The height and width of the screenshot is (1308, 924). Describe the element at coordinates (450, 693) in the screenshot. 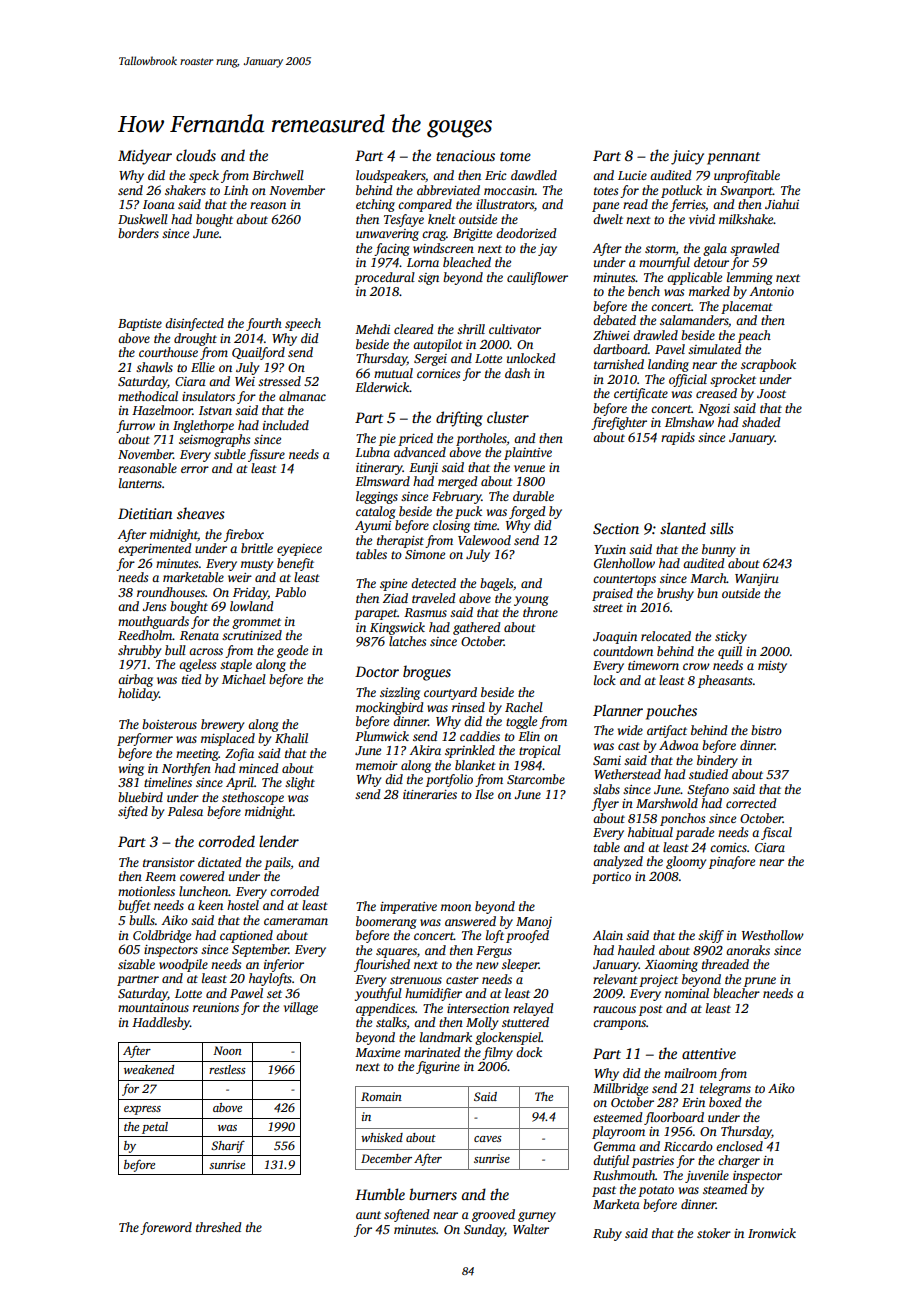

I see `courtyard` at that location.
